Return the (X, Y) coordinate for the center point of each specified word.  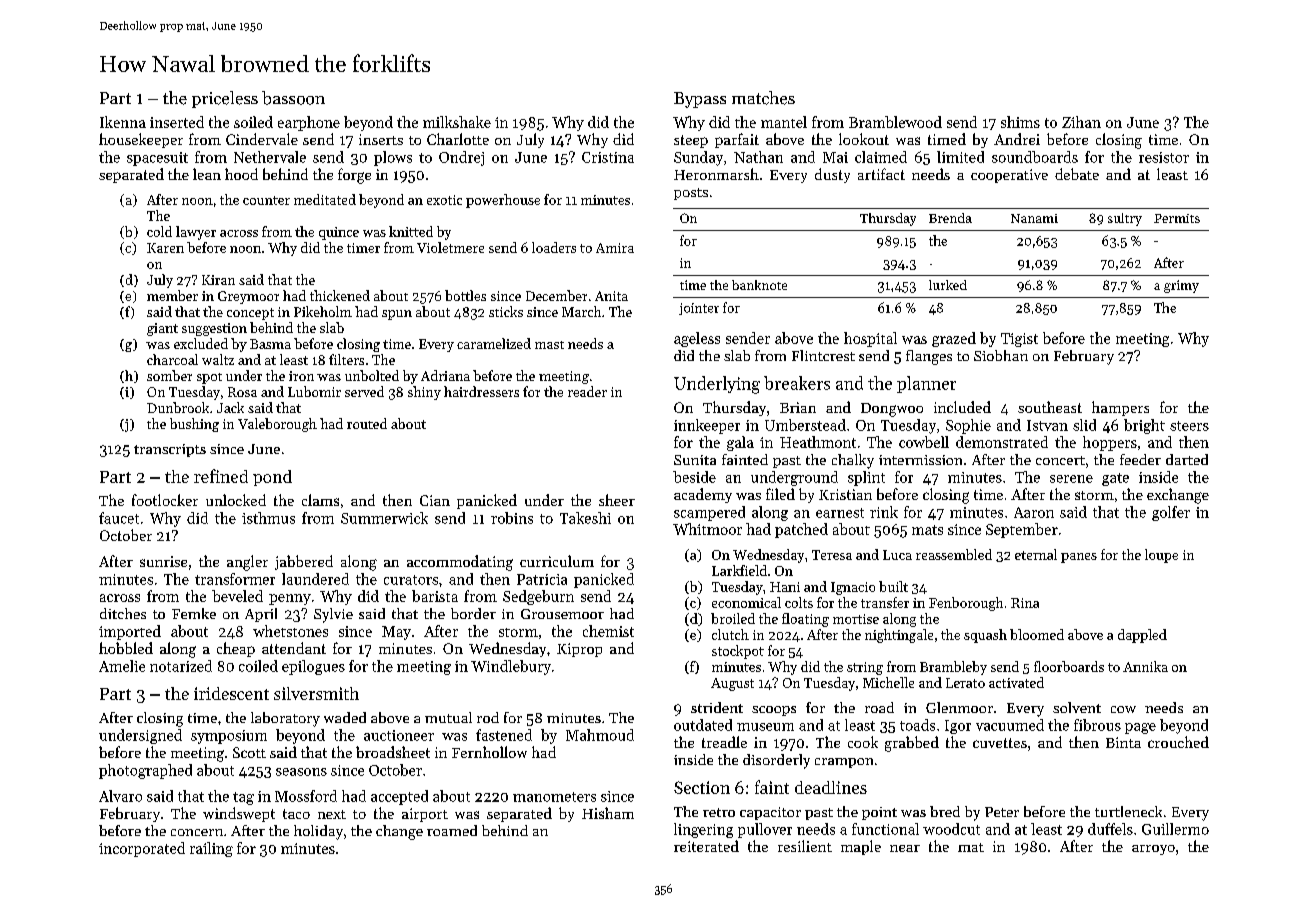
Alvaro (120, 796)
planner (926, 384)
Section (702, 787)
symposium (229, 737)
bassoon (293, 98)
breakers (797, 383)
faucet (119, 518)
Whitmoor (707, 529)
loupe (1161, 556)
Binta (1123, 742)
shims (1020, 122)
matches (763, 98)
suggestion (214, 329)
